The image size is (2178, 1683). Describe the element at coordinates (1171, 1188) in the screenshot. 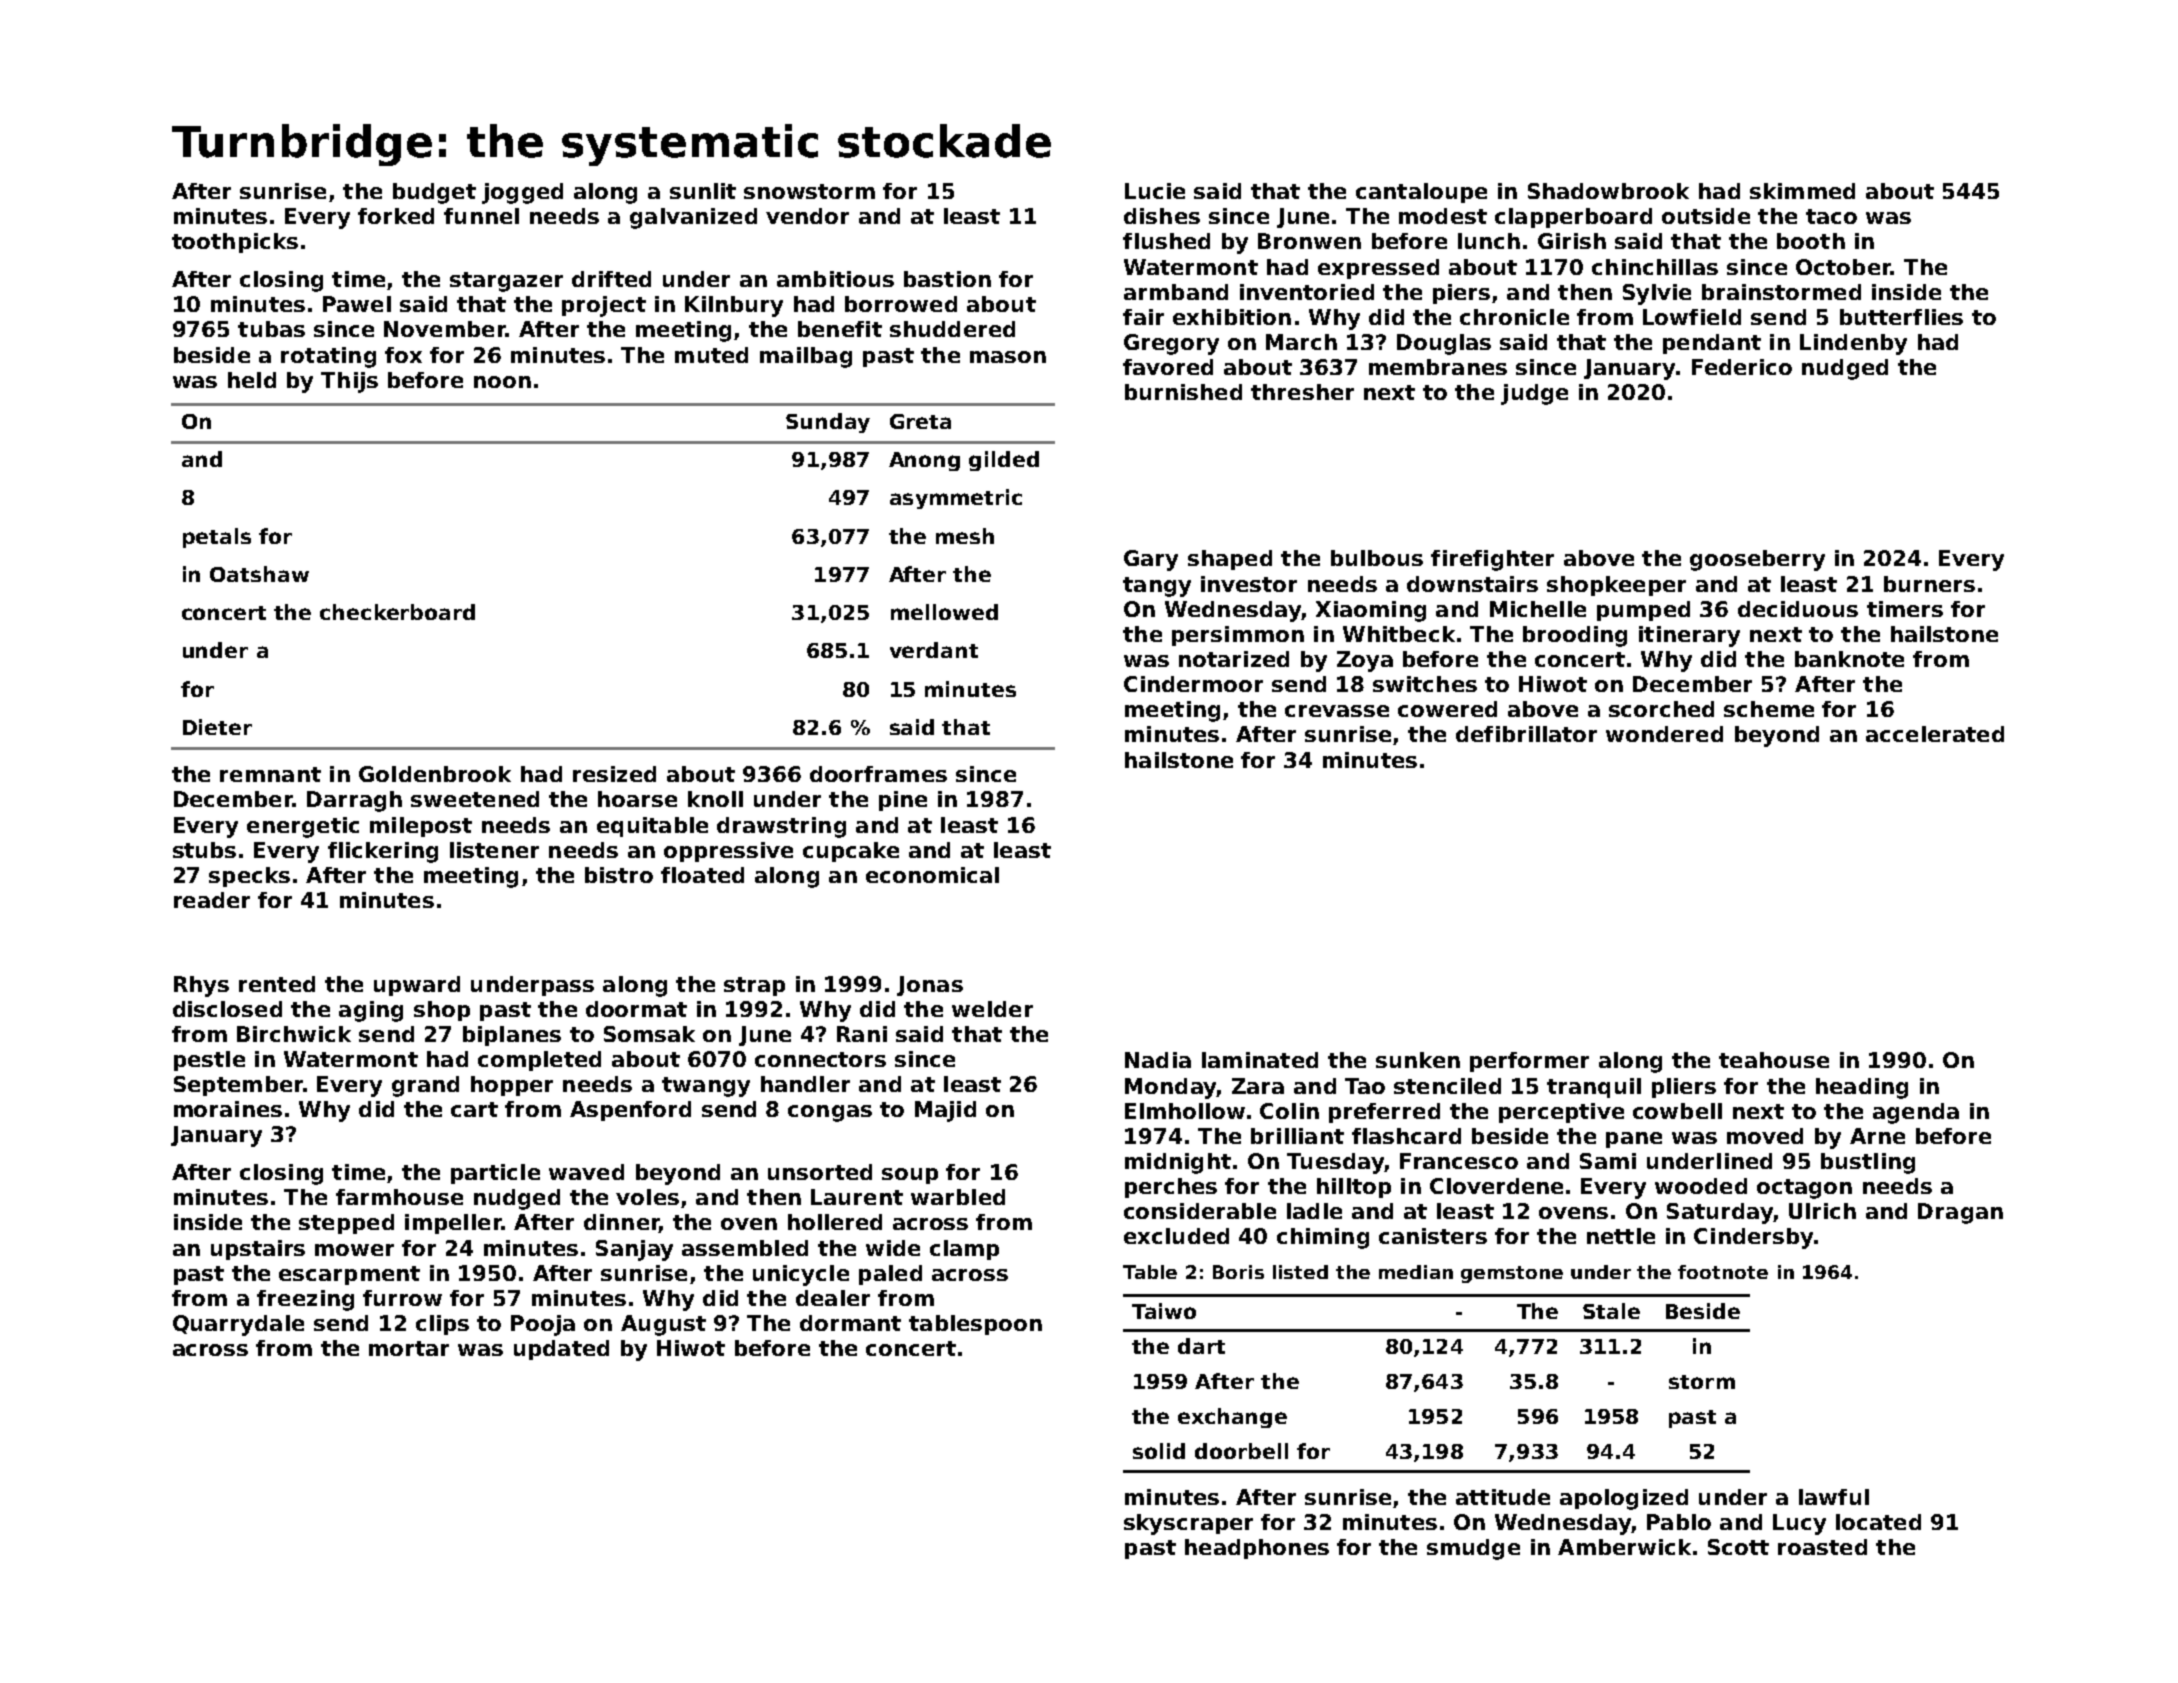

I see `perches` at that location.
